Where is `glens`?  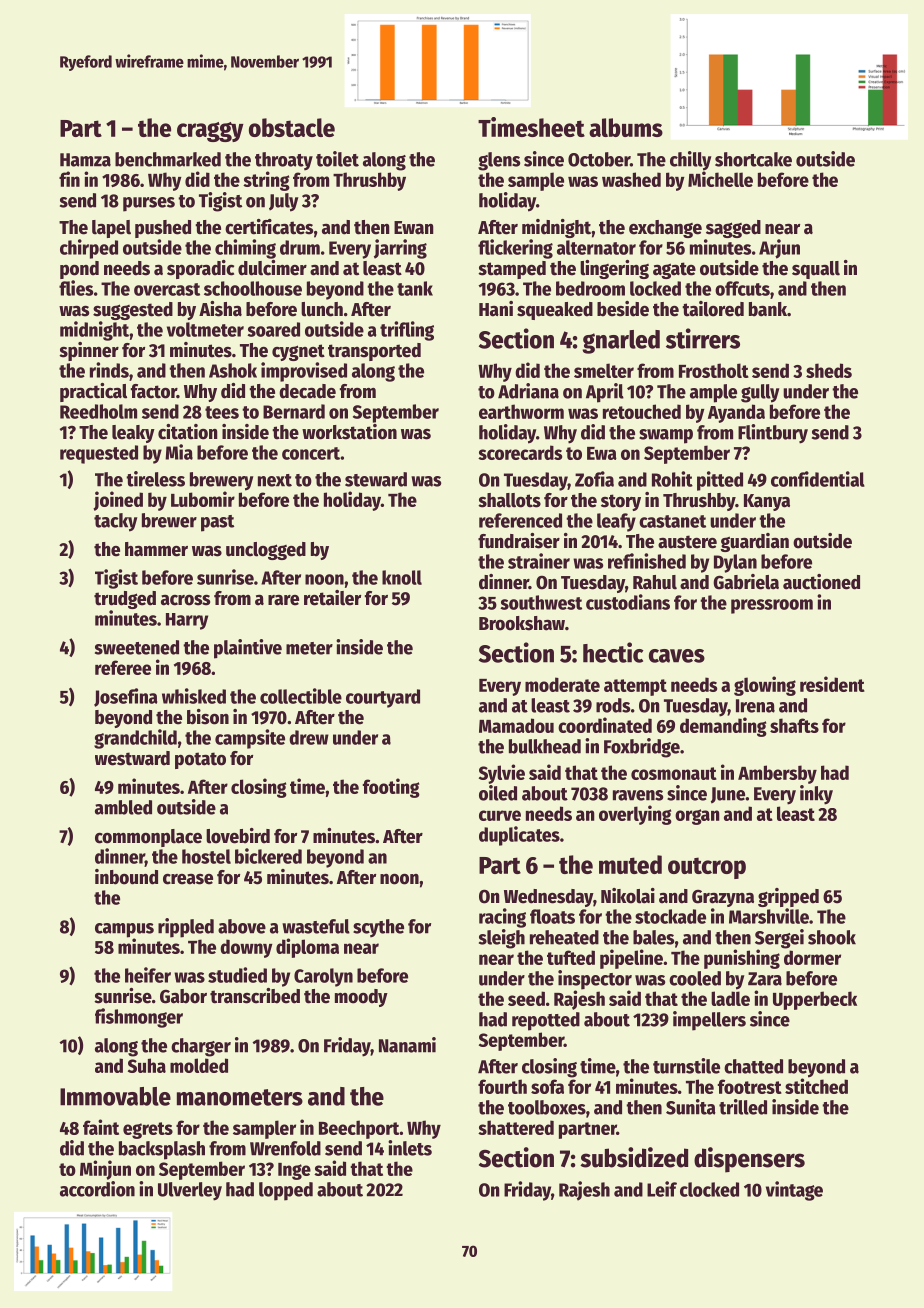 glens is located at coordinates (499, 161).
